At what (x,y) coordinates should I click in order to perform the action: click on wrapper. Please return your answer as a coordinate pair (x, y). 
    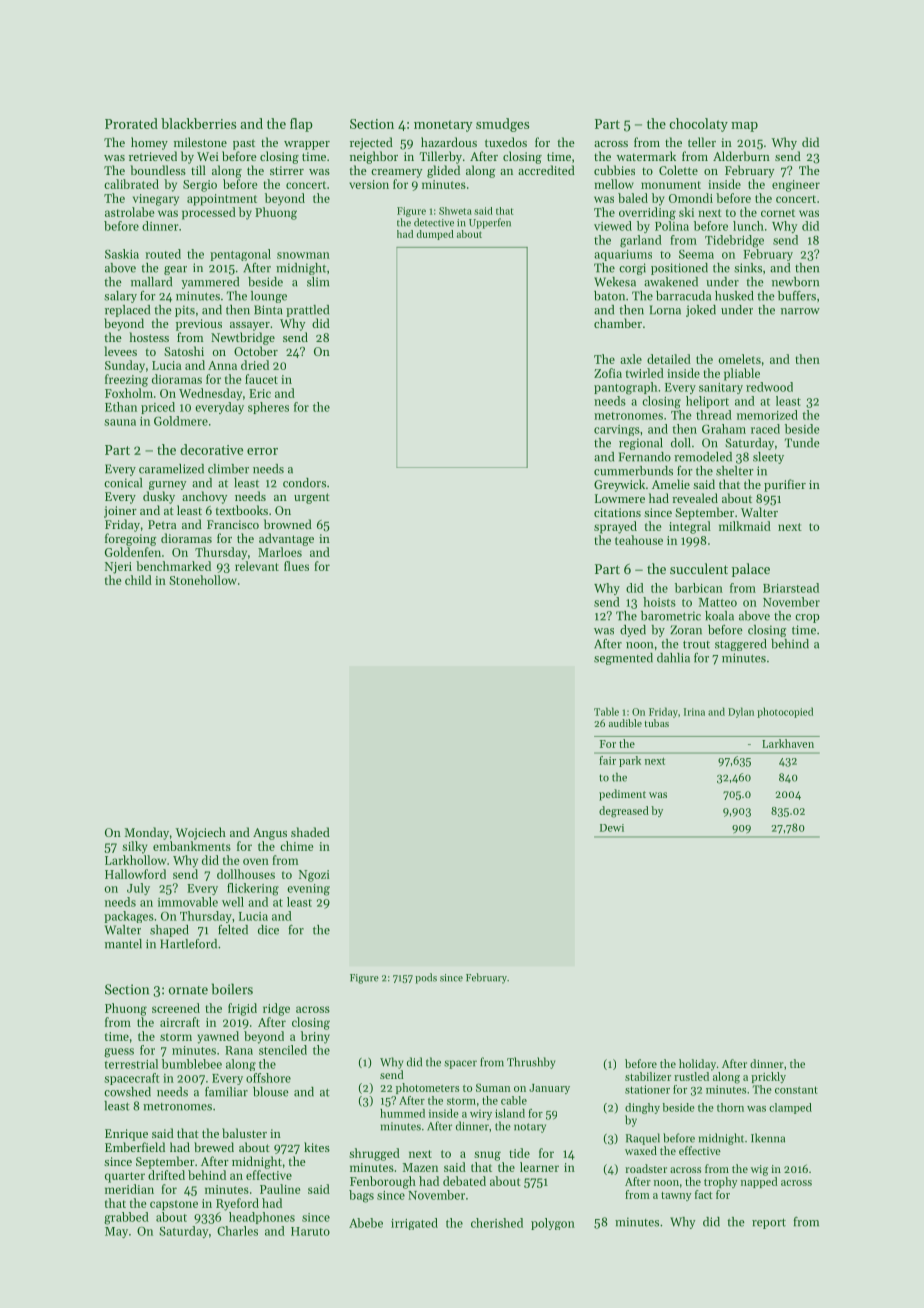
    Looking at the image, I should click on (307, 145).
